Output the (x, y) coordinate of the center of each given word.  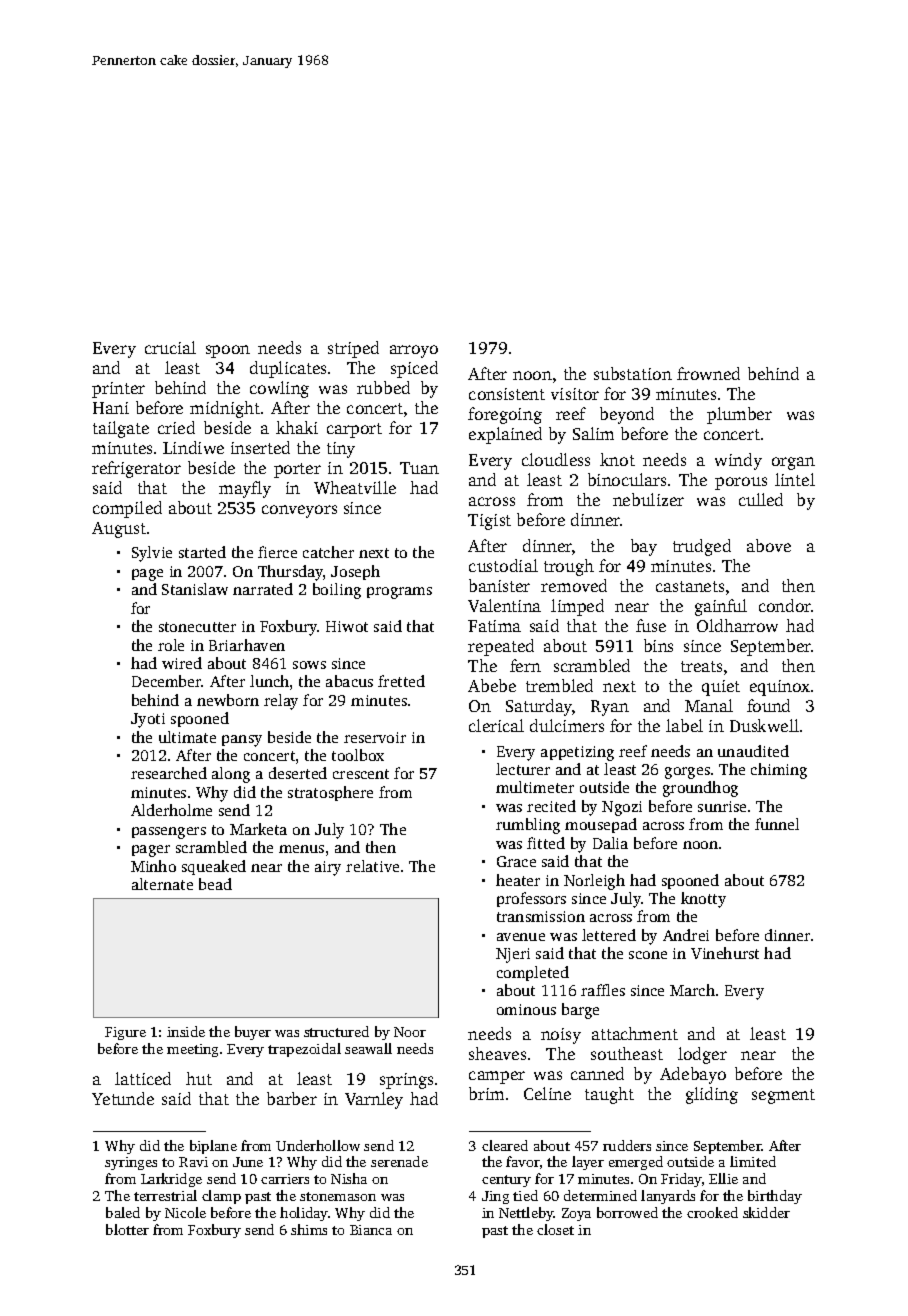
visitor (575, 394)
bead (215, 884)
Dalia (610, 843)
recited (551, 806)
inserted (260, 447)
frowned (708, 373)
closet (555, 1229)
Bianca (371, 1230)
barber (292, 1098)
